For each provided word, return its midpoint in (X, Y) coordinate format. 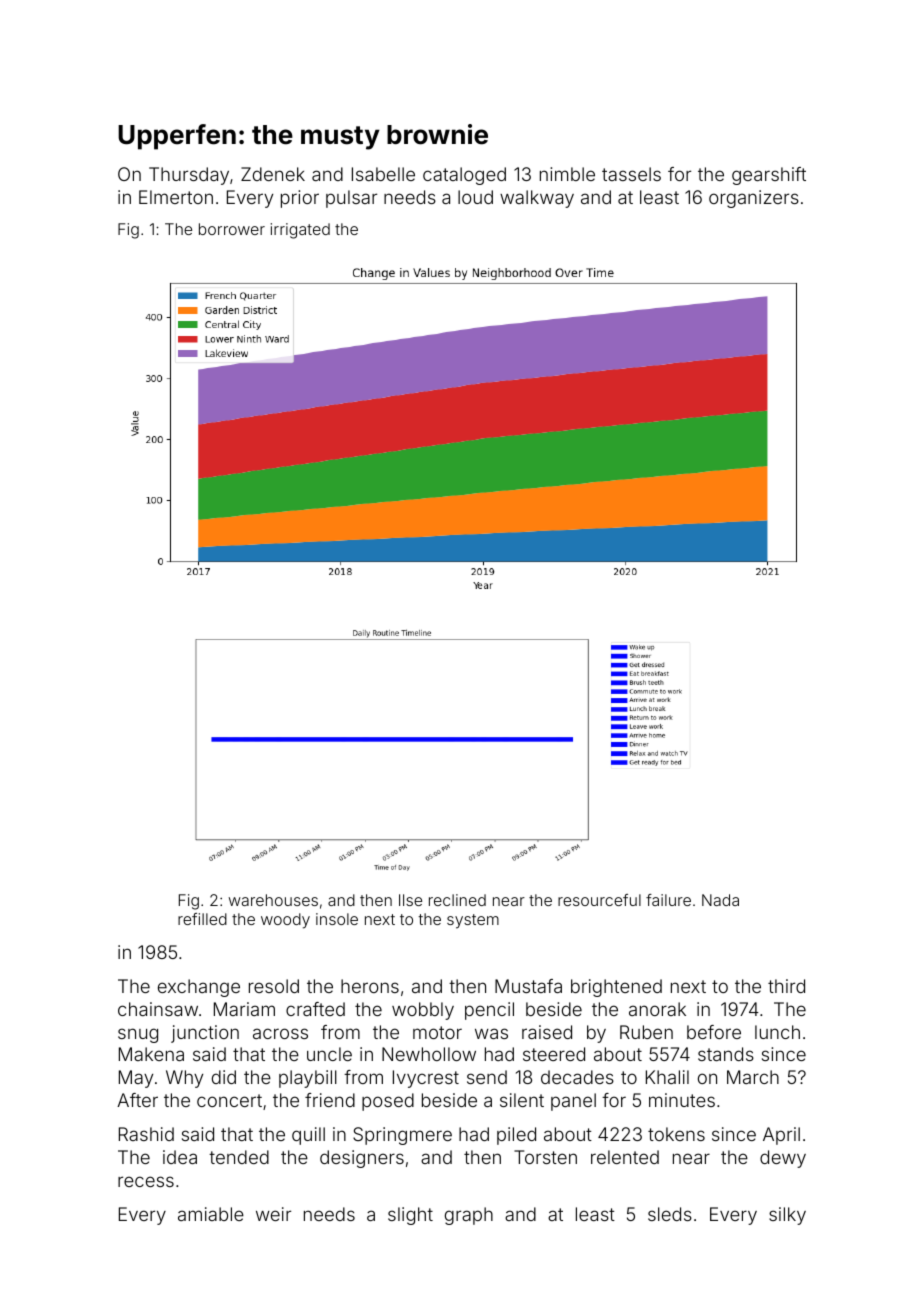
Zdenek (273, 174)
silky (787, 1216)
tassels (631, 174)
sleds (670, 1214)
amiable (211, 1214)
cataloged (464, 176)
